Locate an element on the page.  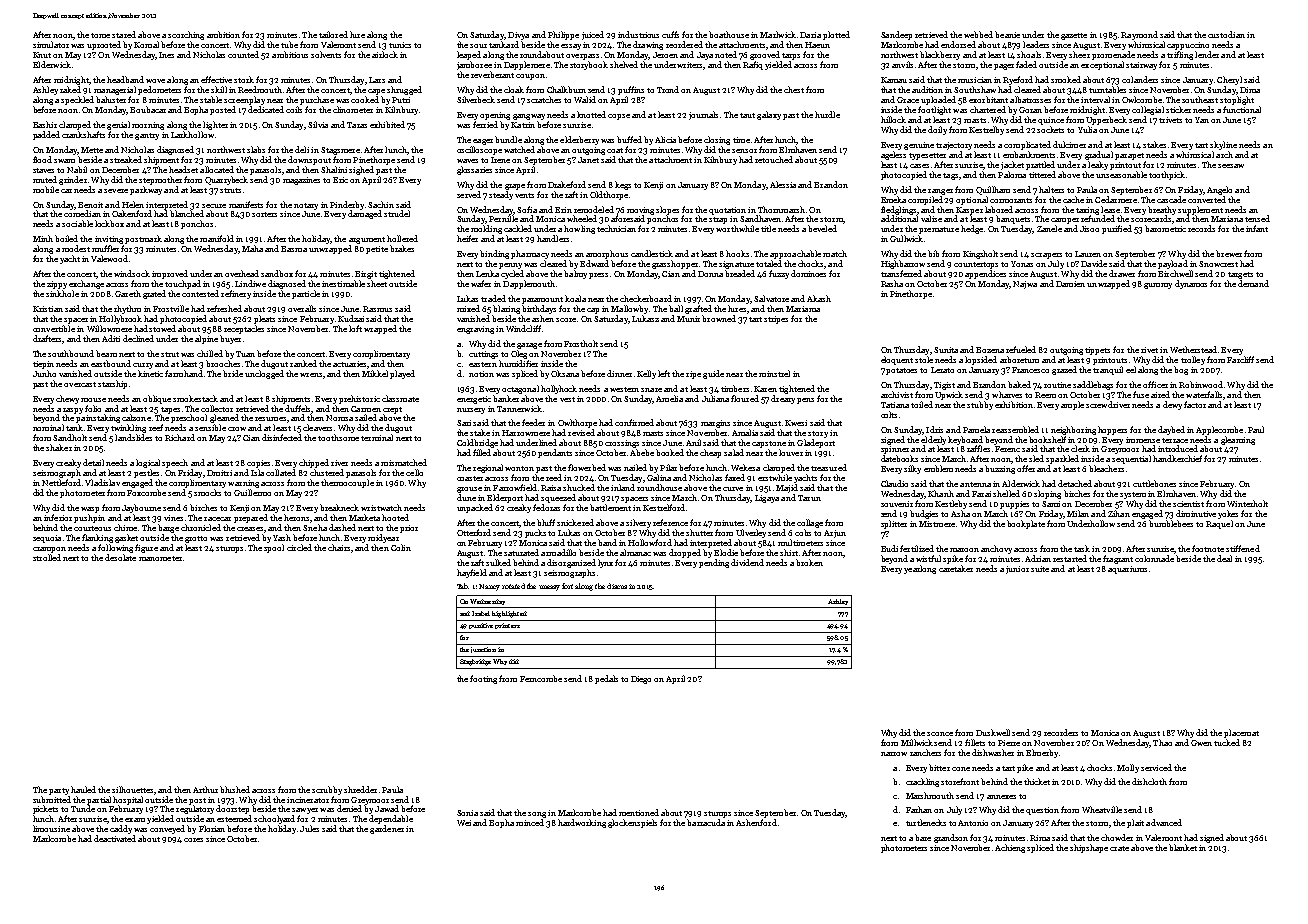
stiffened is located at coordinates (1243, 548).
